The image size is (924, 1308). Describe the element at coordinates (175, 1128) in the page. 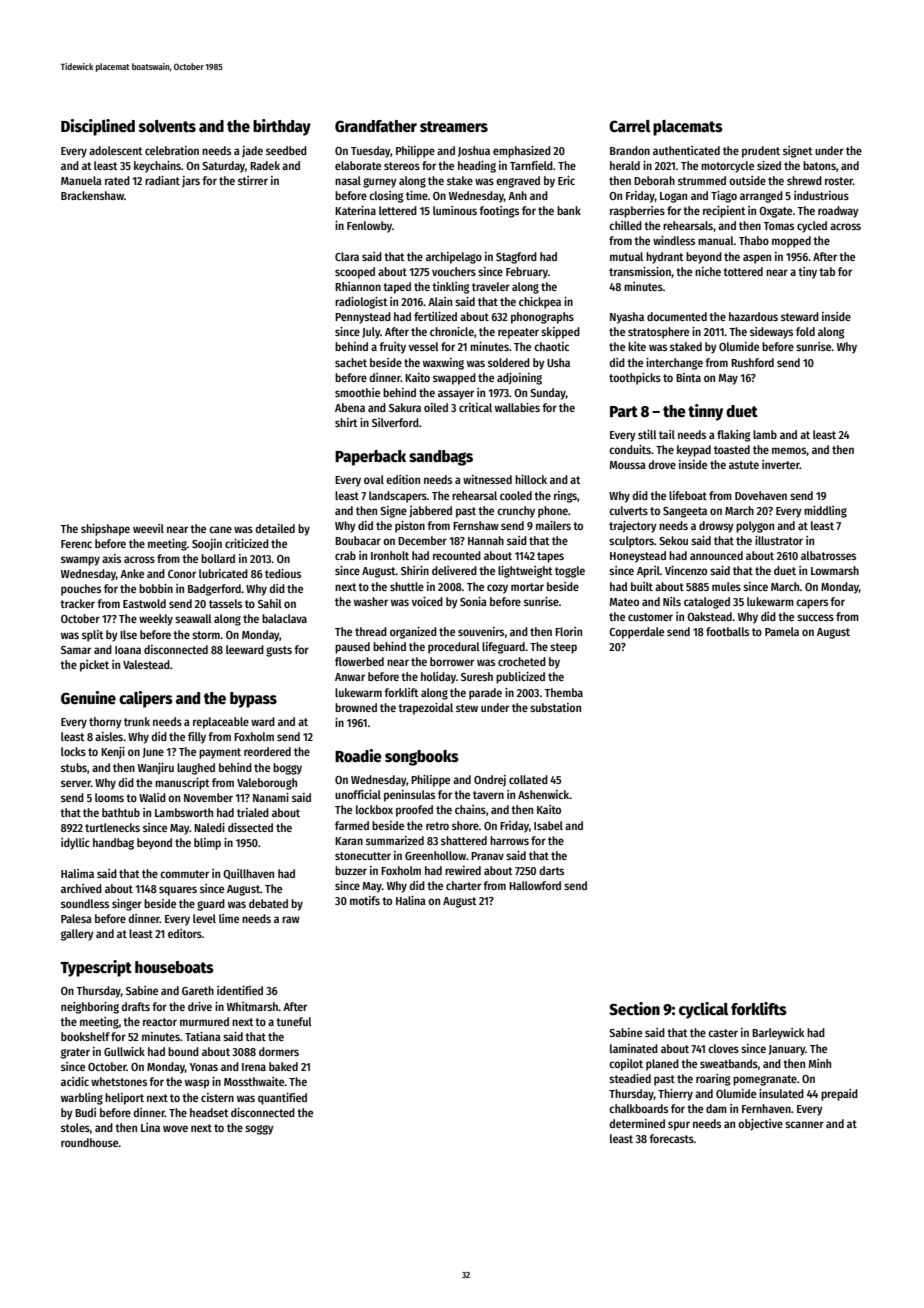

I see `wove` at that location.
